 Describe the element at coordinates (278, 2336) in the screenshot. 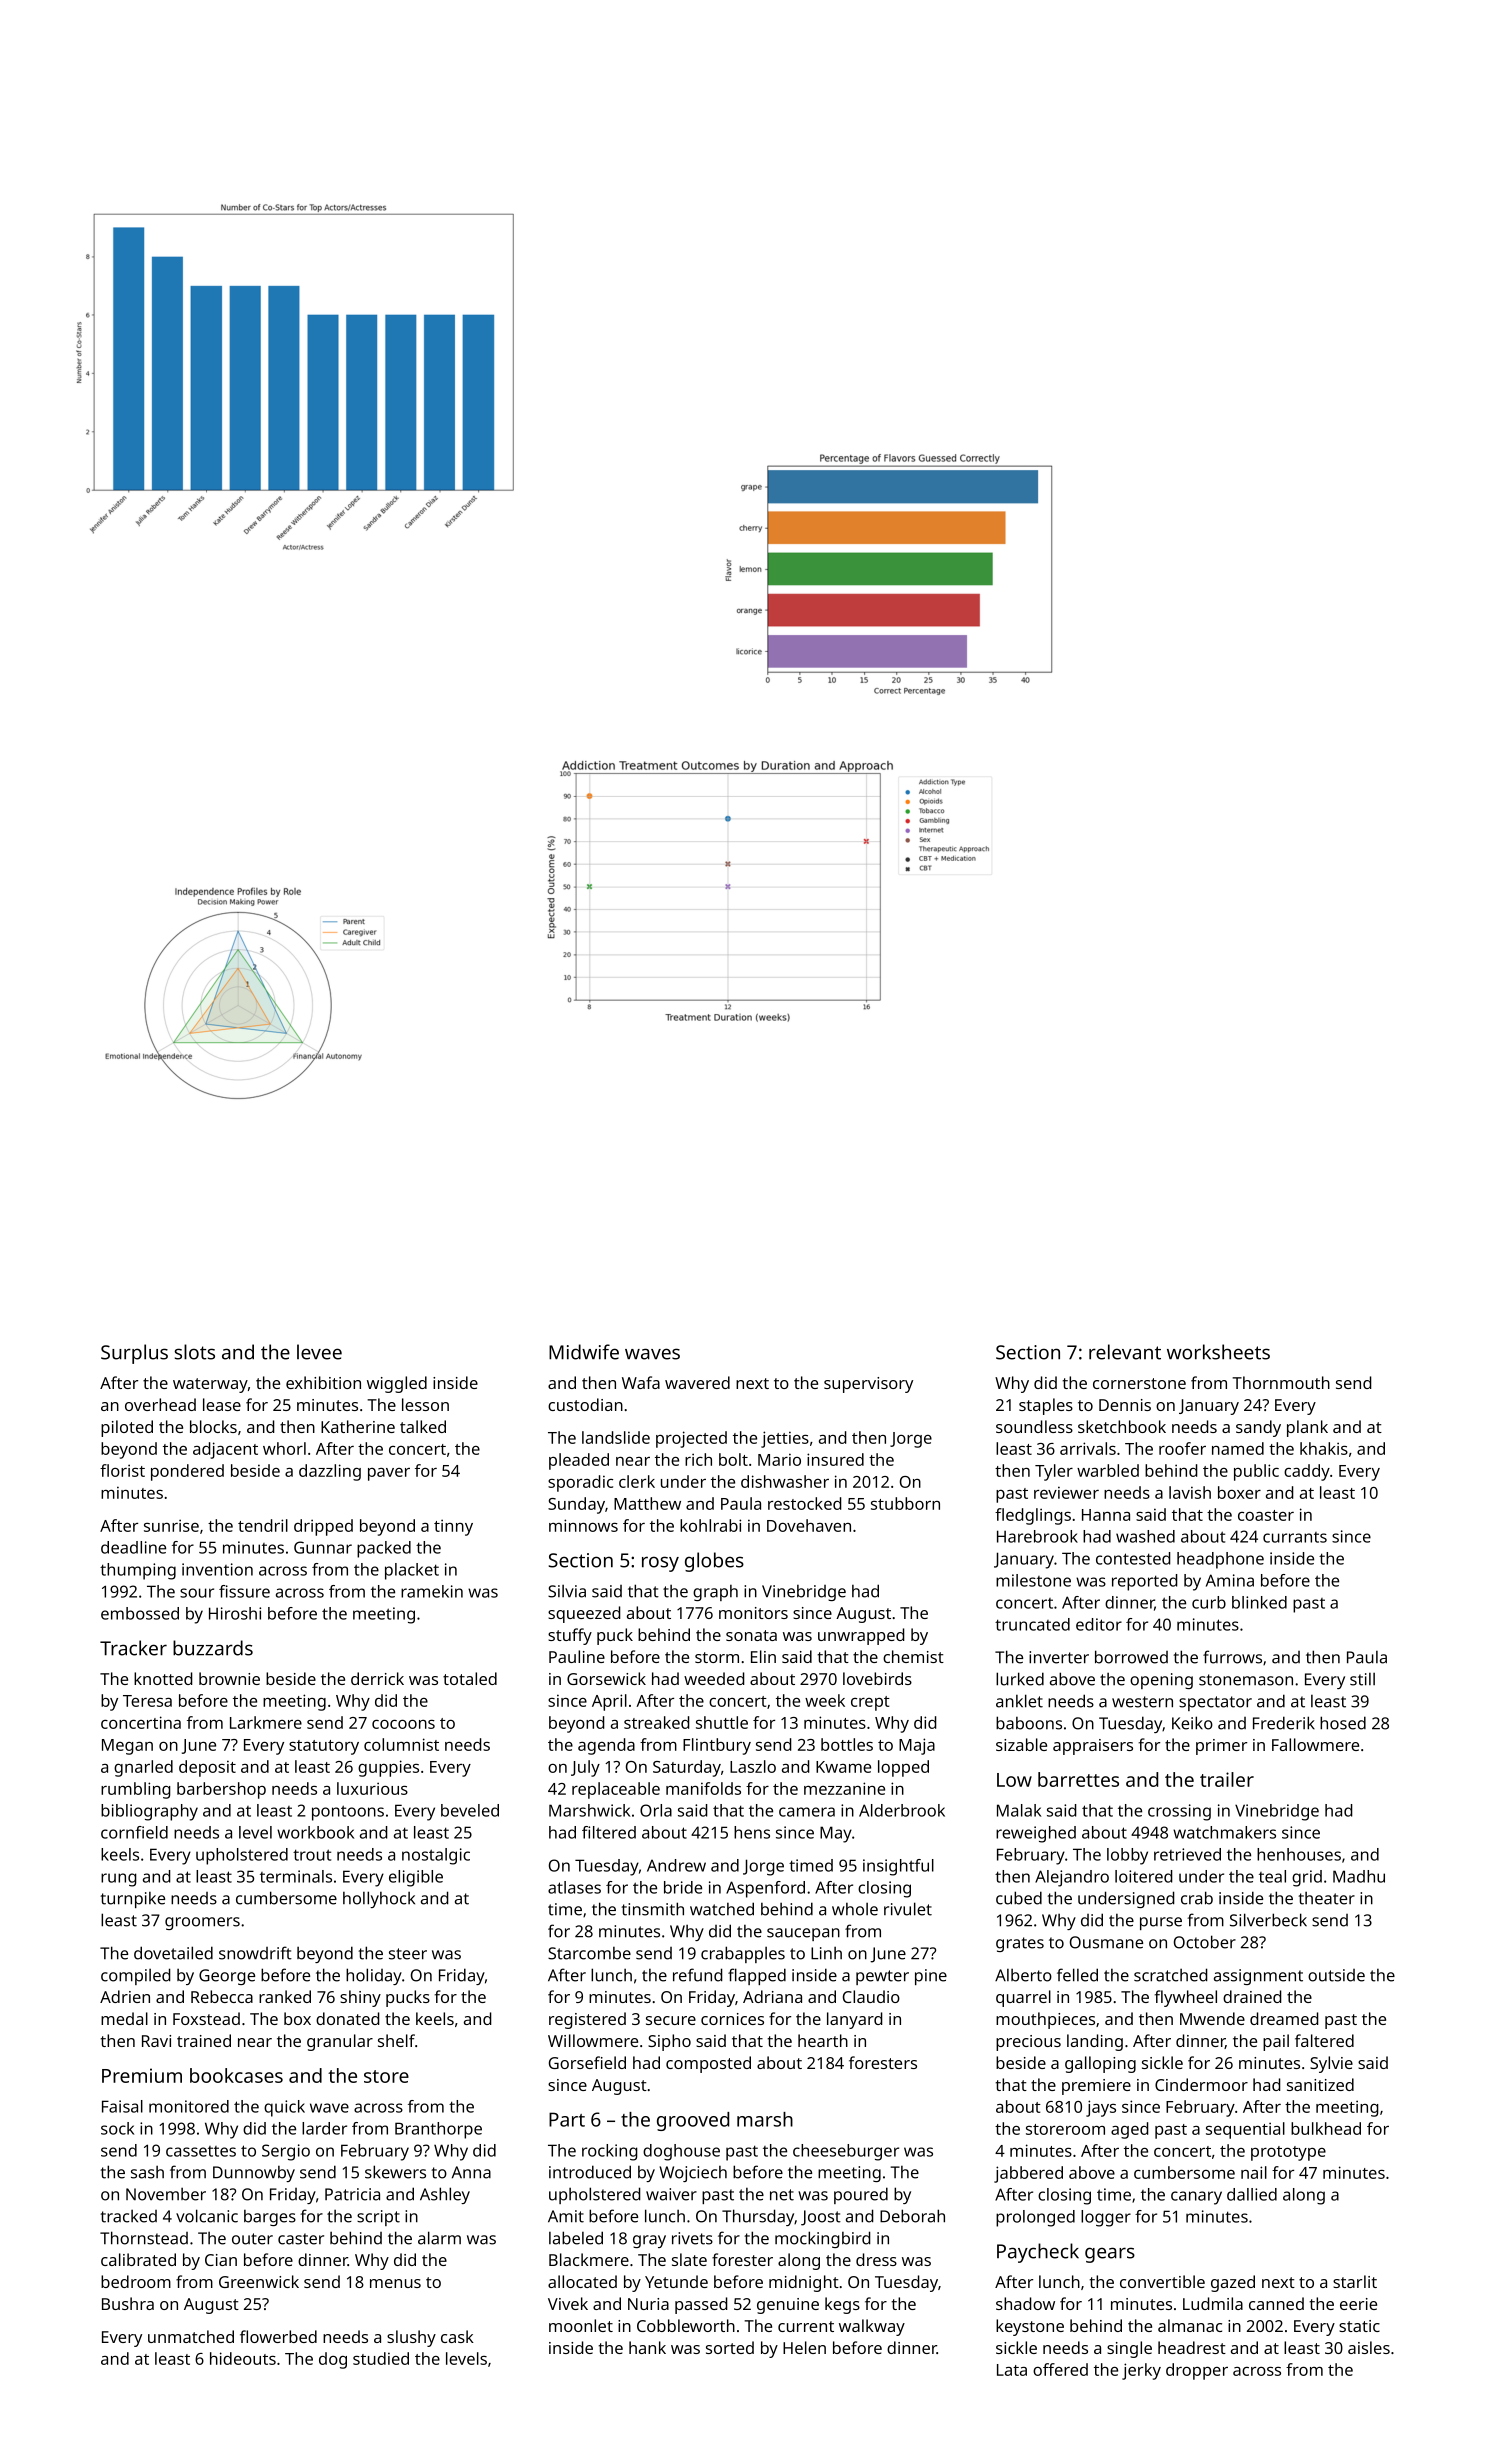

I see `flowerbed` at that location.
